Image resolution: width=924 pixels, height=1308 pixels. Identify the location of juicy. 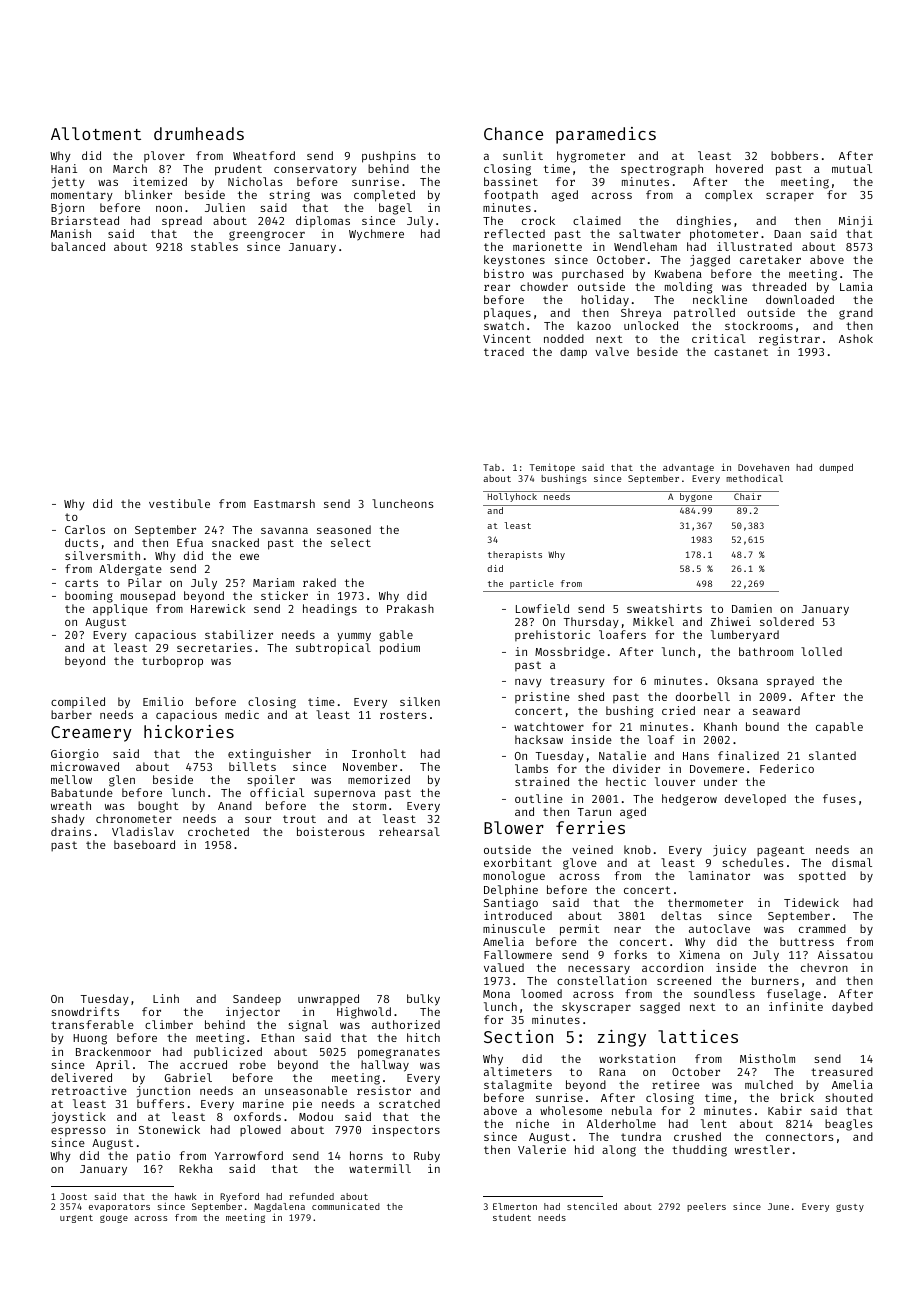
(729, 851).
